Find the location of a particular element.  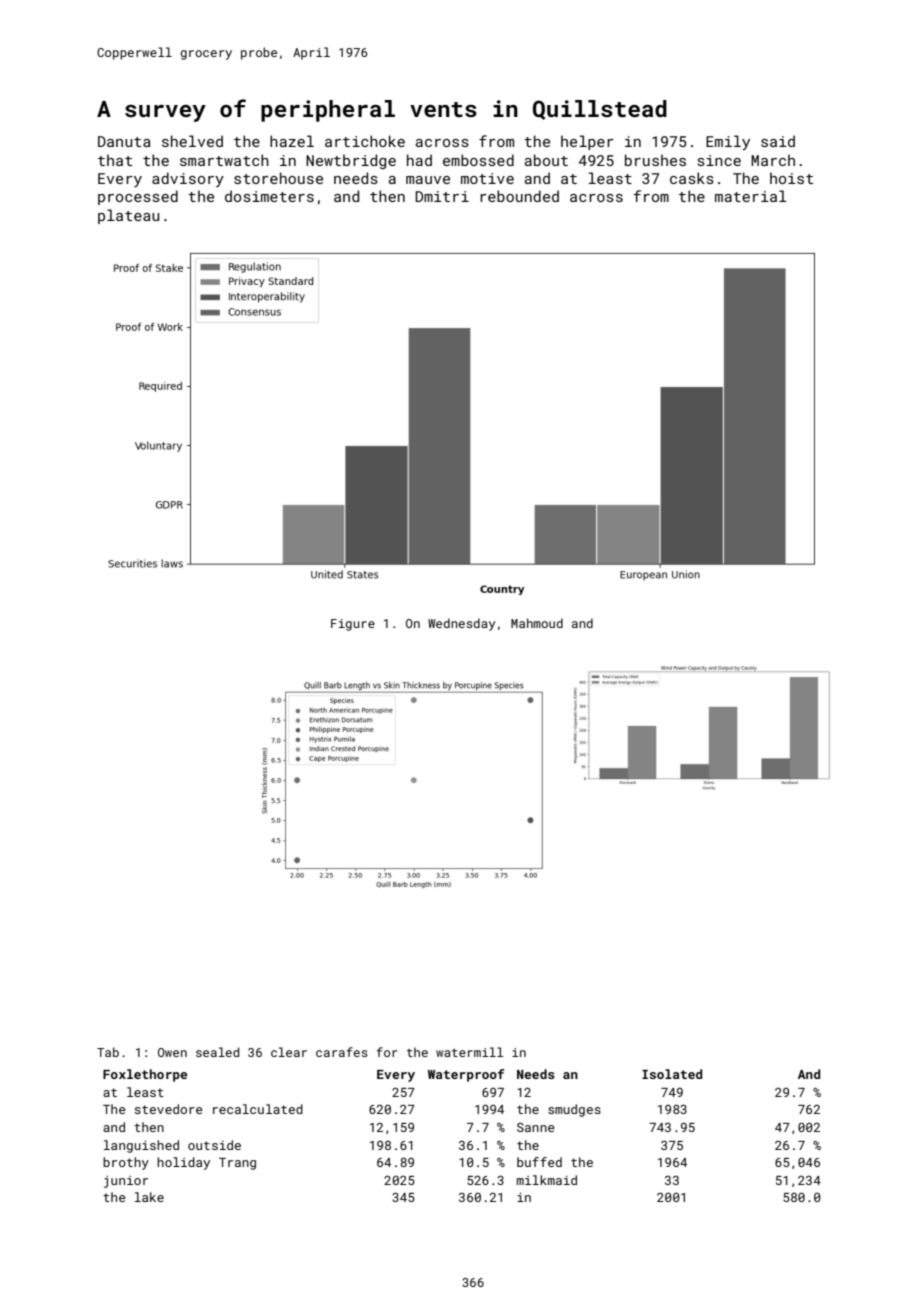

plateau is located at coordinates (128, 216).
